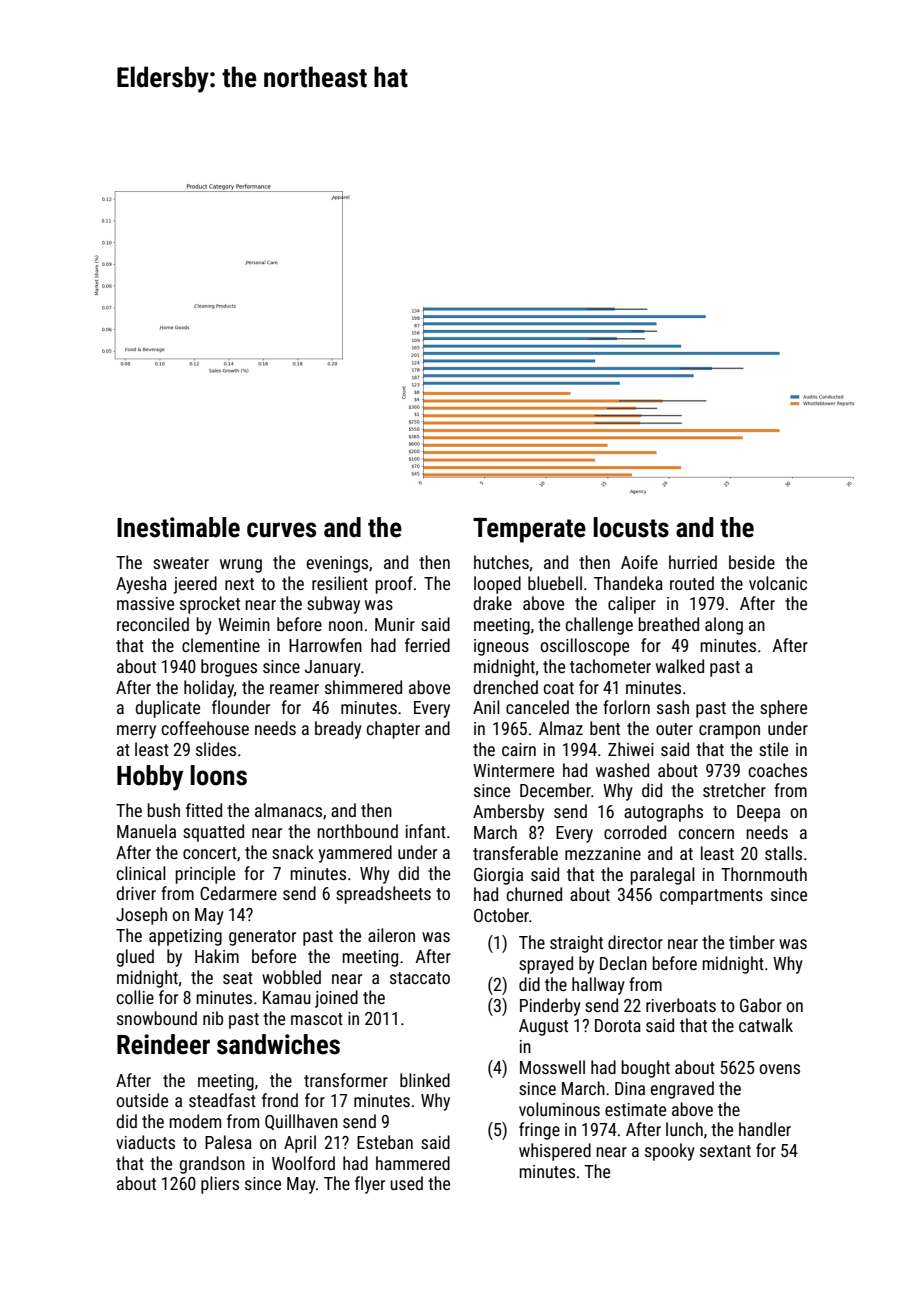  I want to click on chapter, so click(393, 730).
